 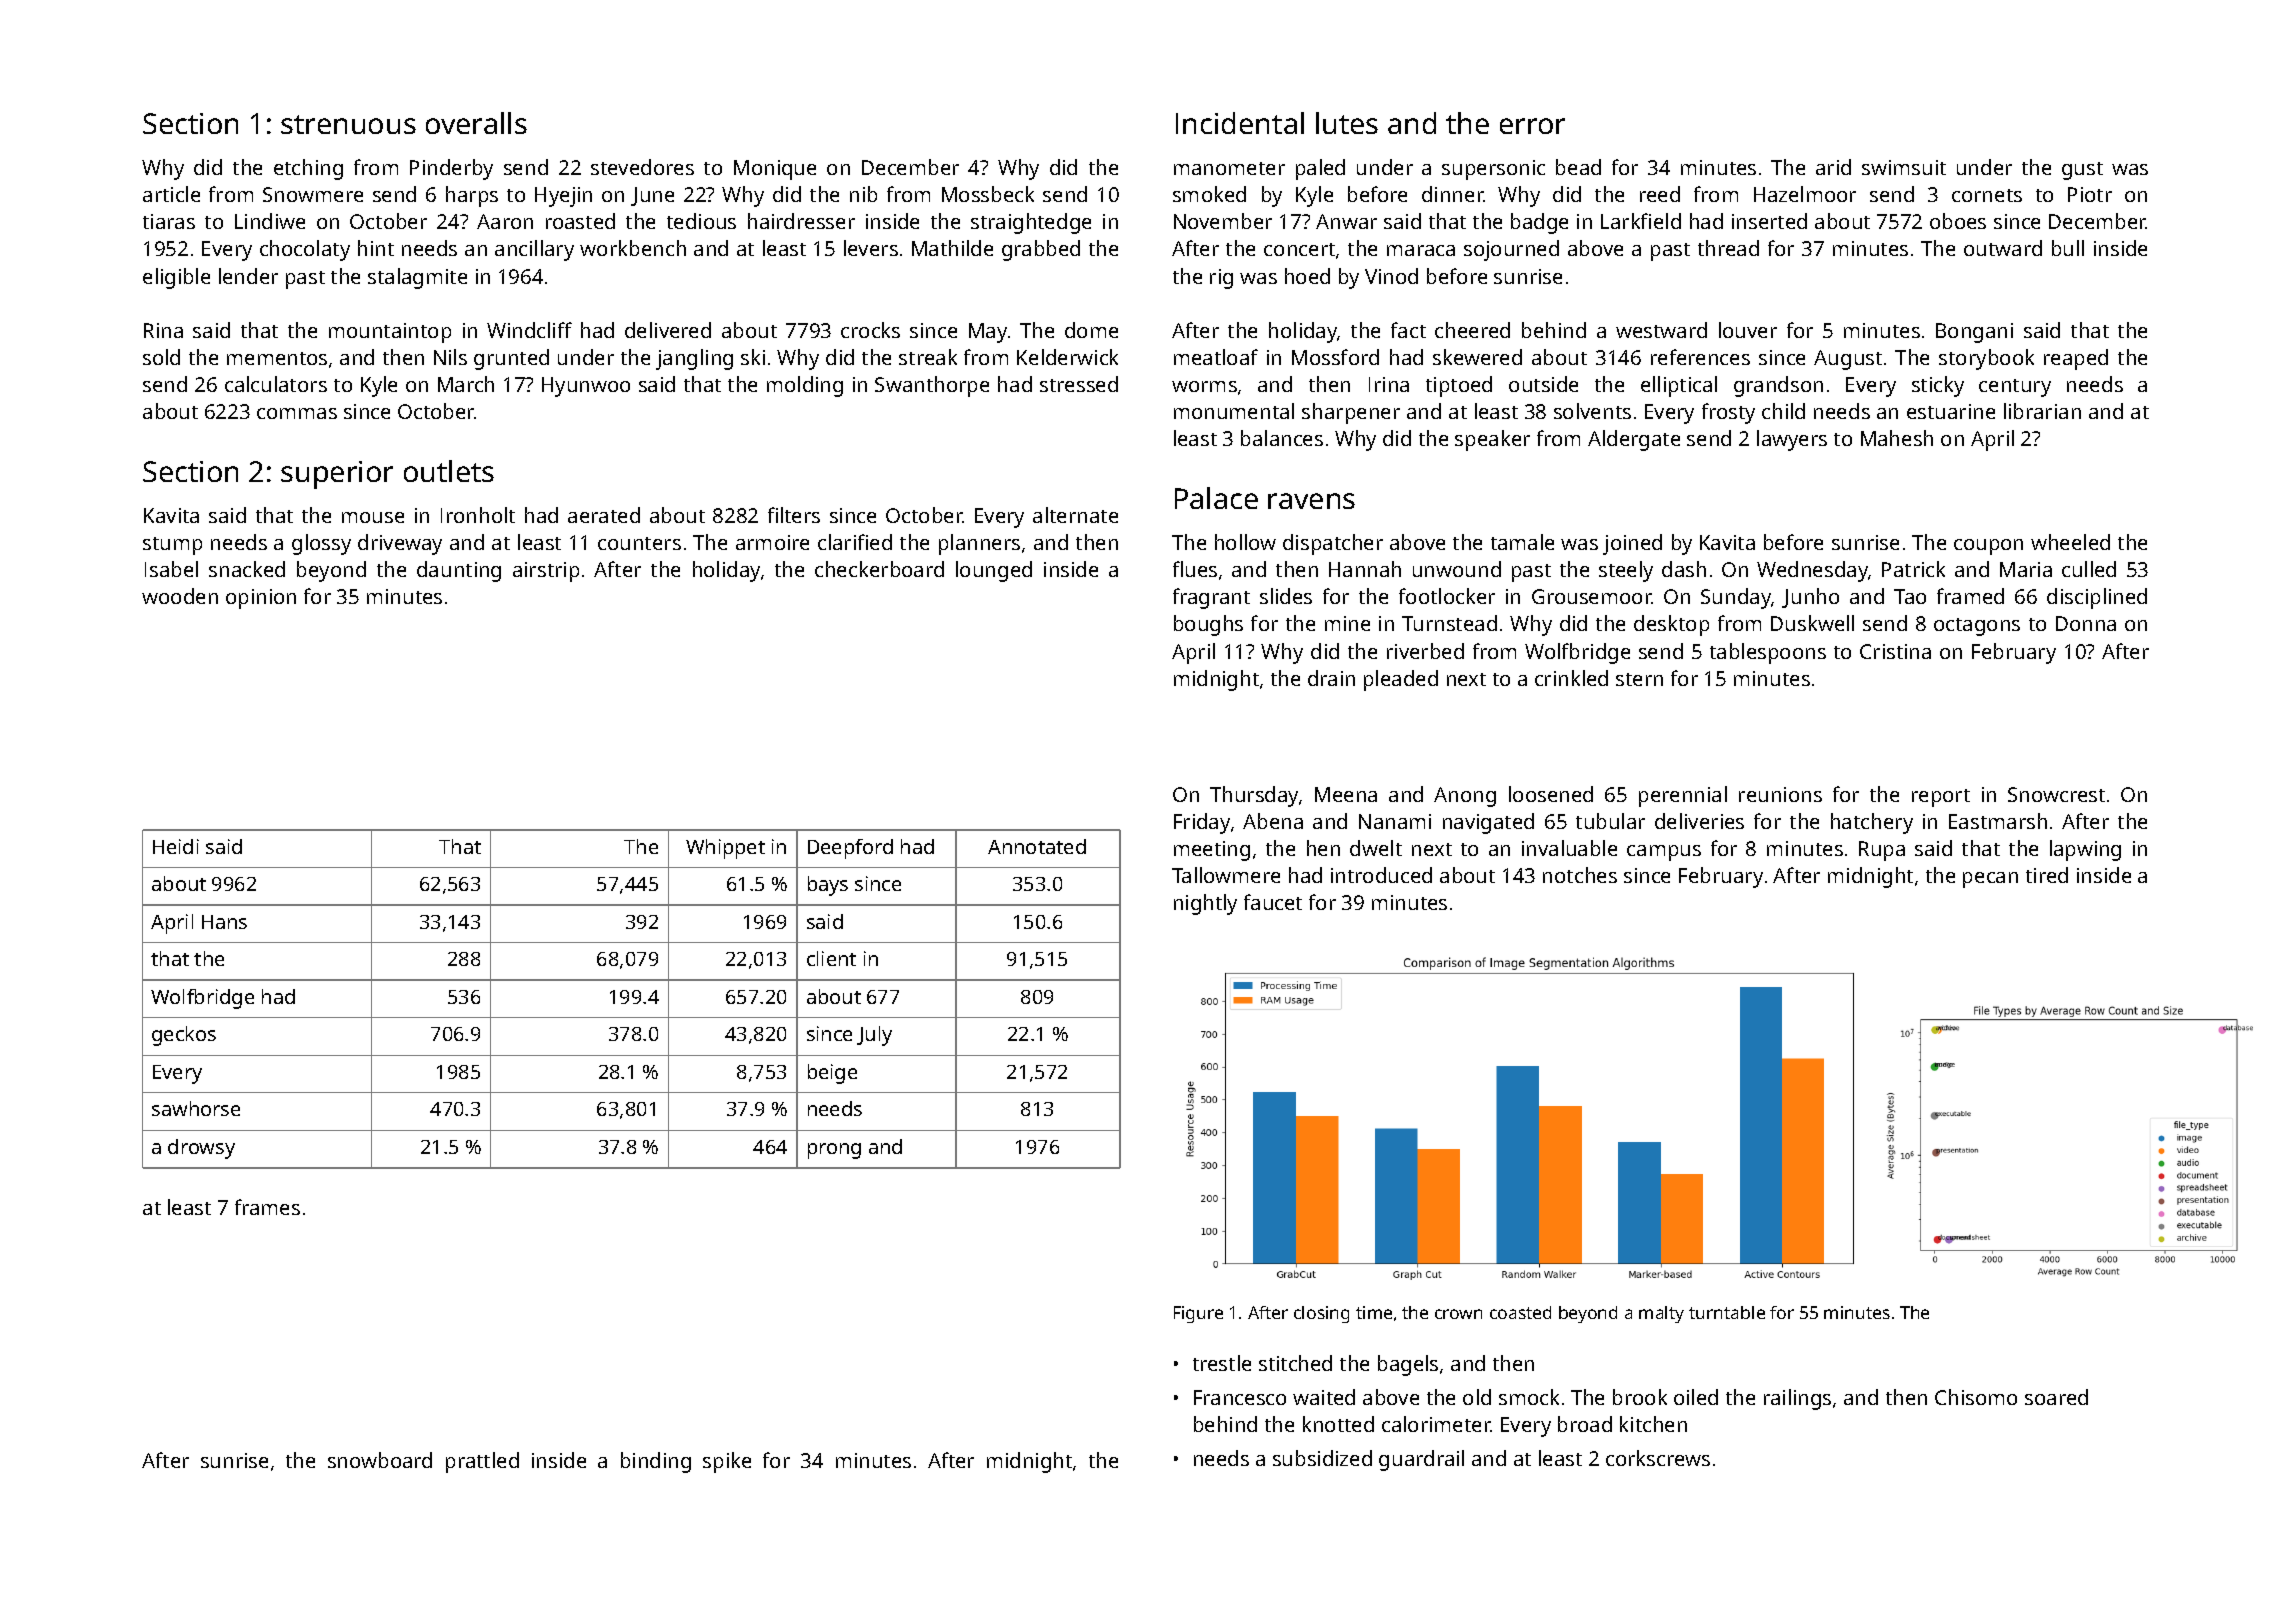 I want to click on article, so click(x=171, y=194).
